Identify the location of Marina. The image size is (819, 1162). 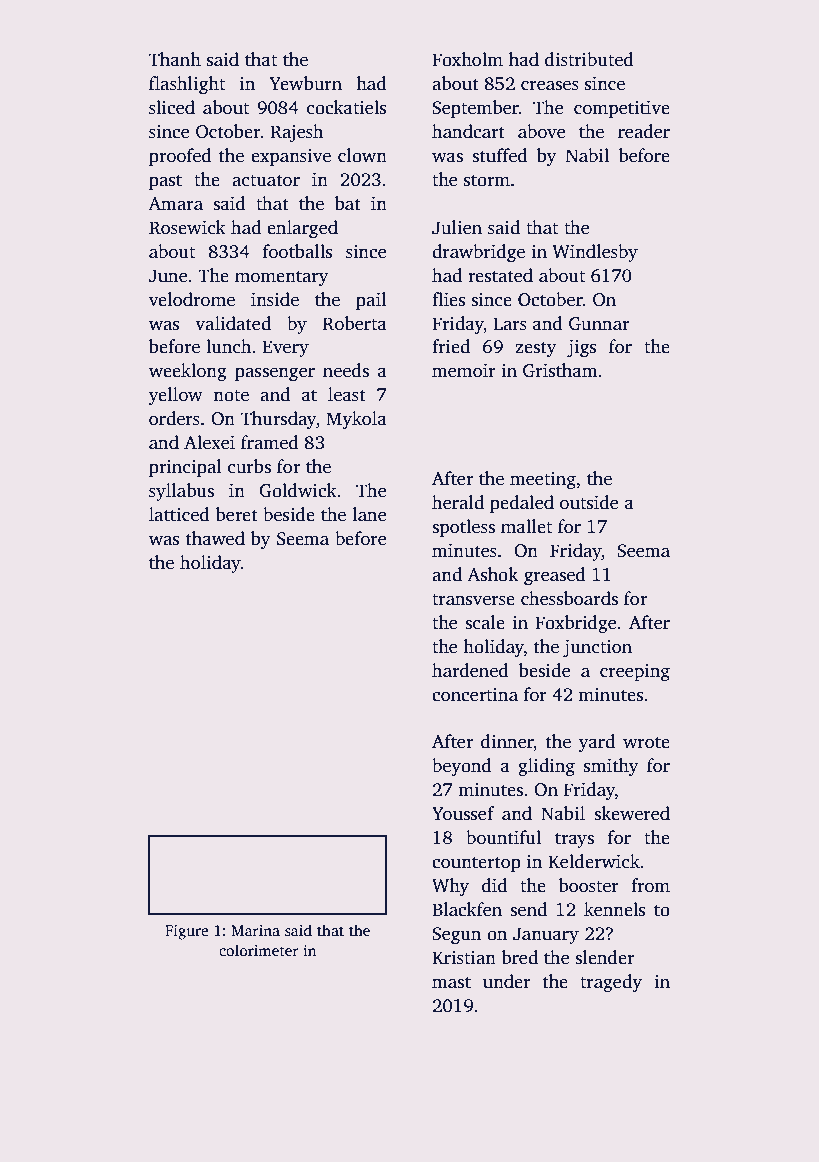
(255, 930).
